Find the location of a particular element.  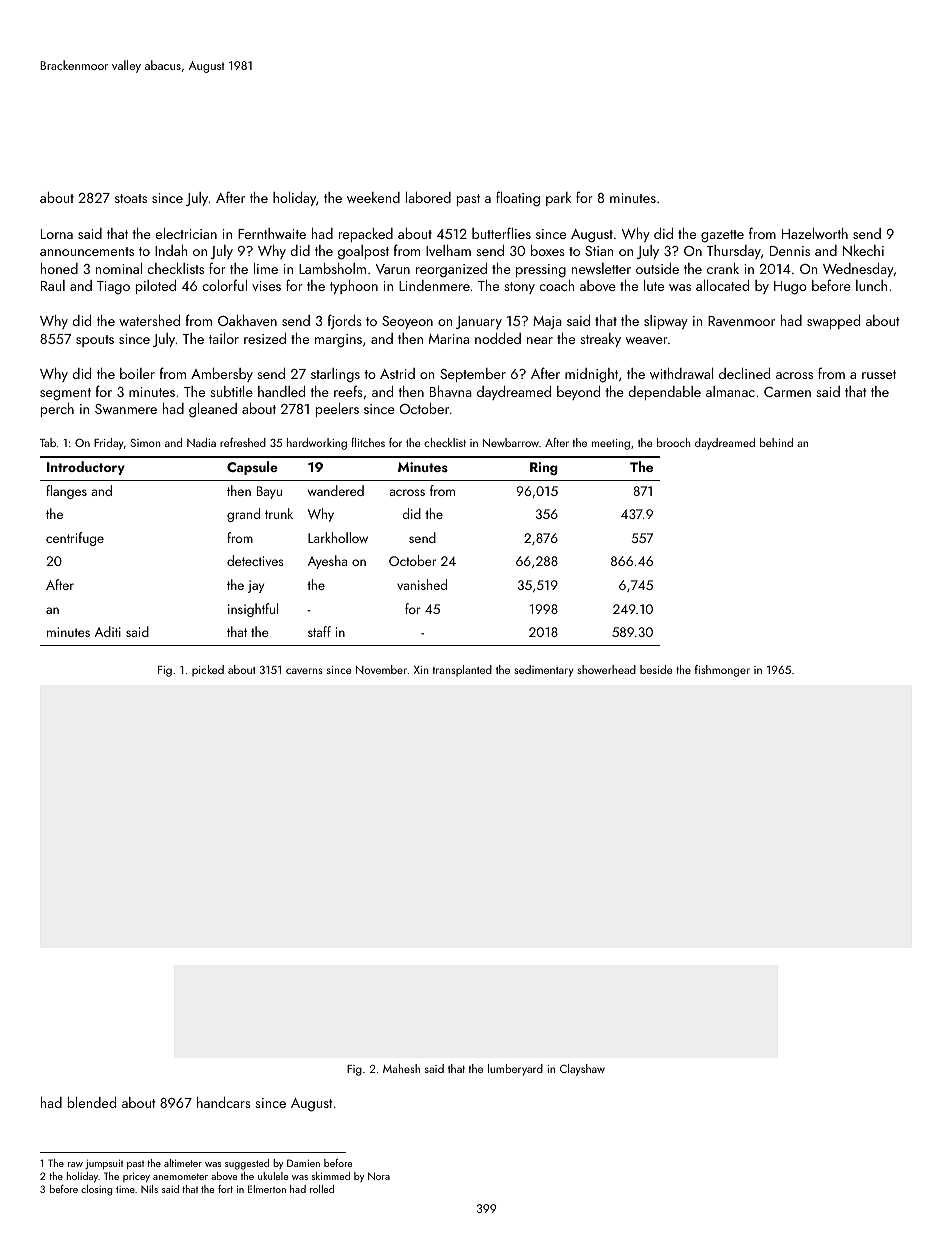

picked is located at coordinates (208, 671).
